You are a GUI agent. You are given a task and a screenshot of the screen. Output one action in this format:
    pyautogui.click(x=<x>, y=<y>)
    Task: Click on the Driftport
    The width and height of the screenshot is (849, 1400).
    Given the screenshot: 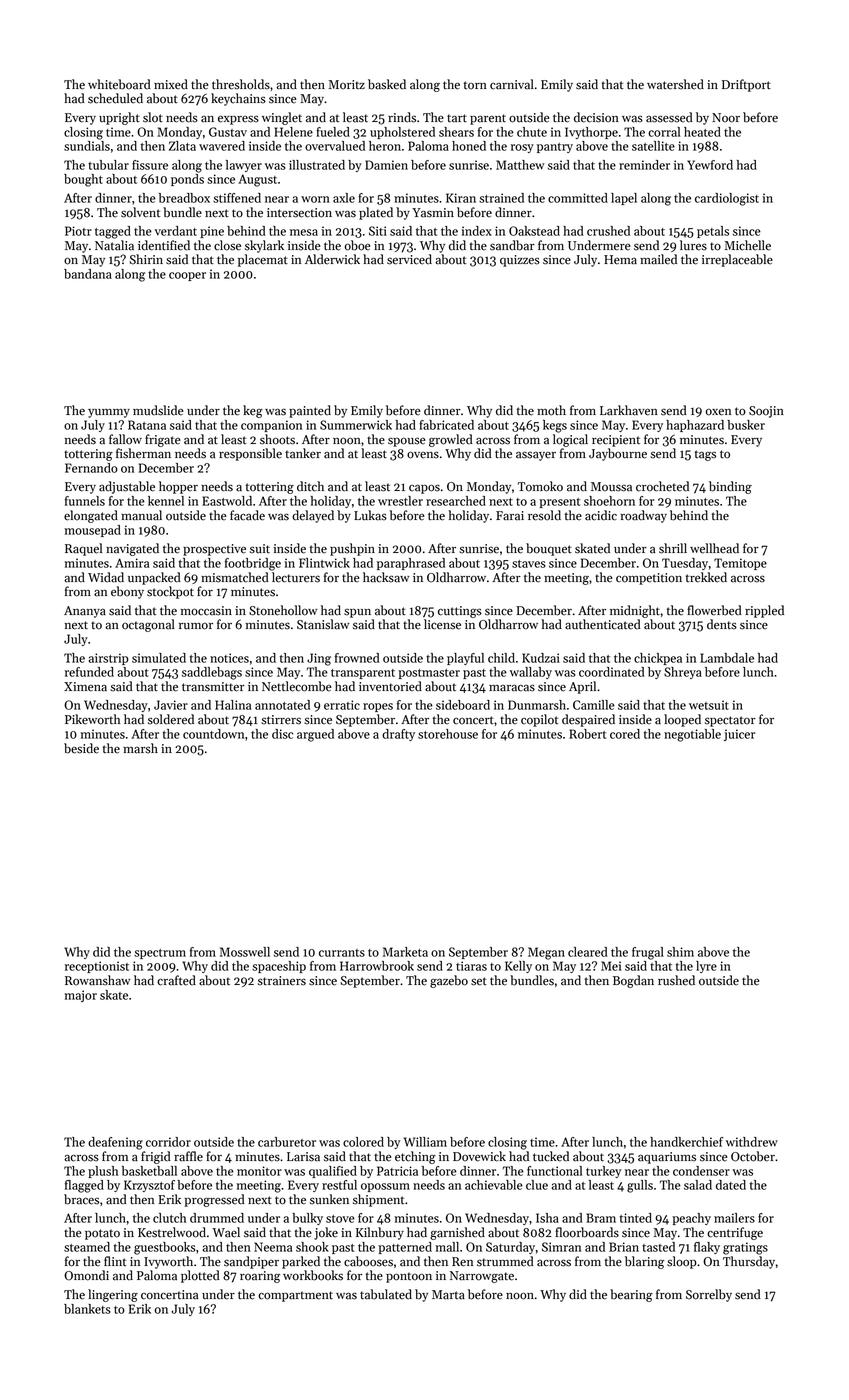 What is the action you would take?
    pyautogui.click(x=746, y=85)
